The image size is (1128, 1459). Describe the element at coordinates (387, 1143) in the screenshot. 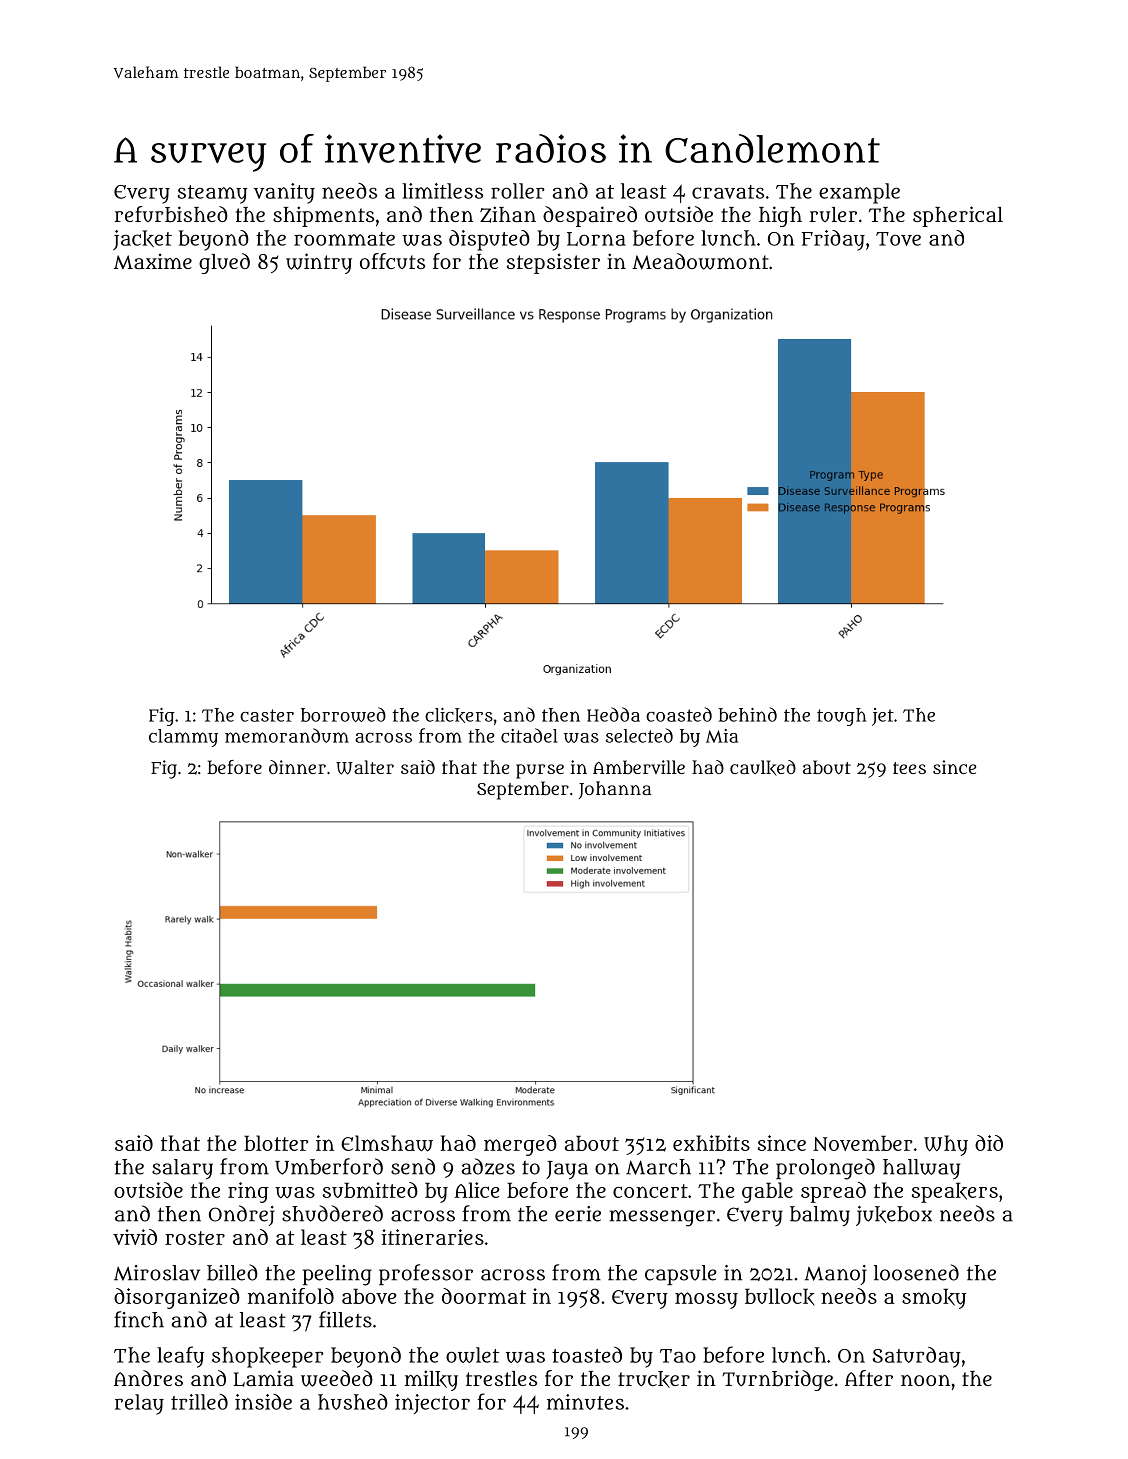

I see `Elmshaw` at that location.
